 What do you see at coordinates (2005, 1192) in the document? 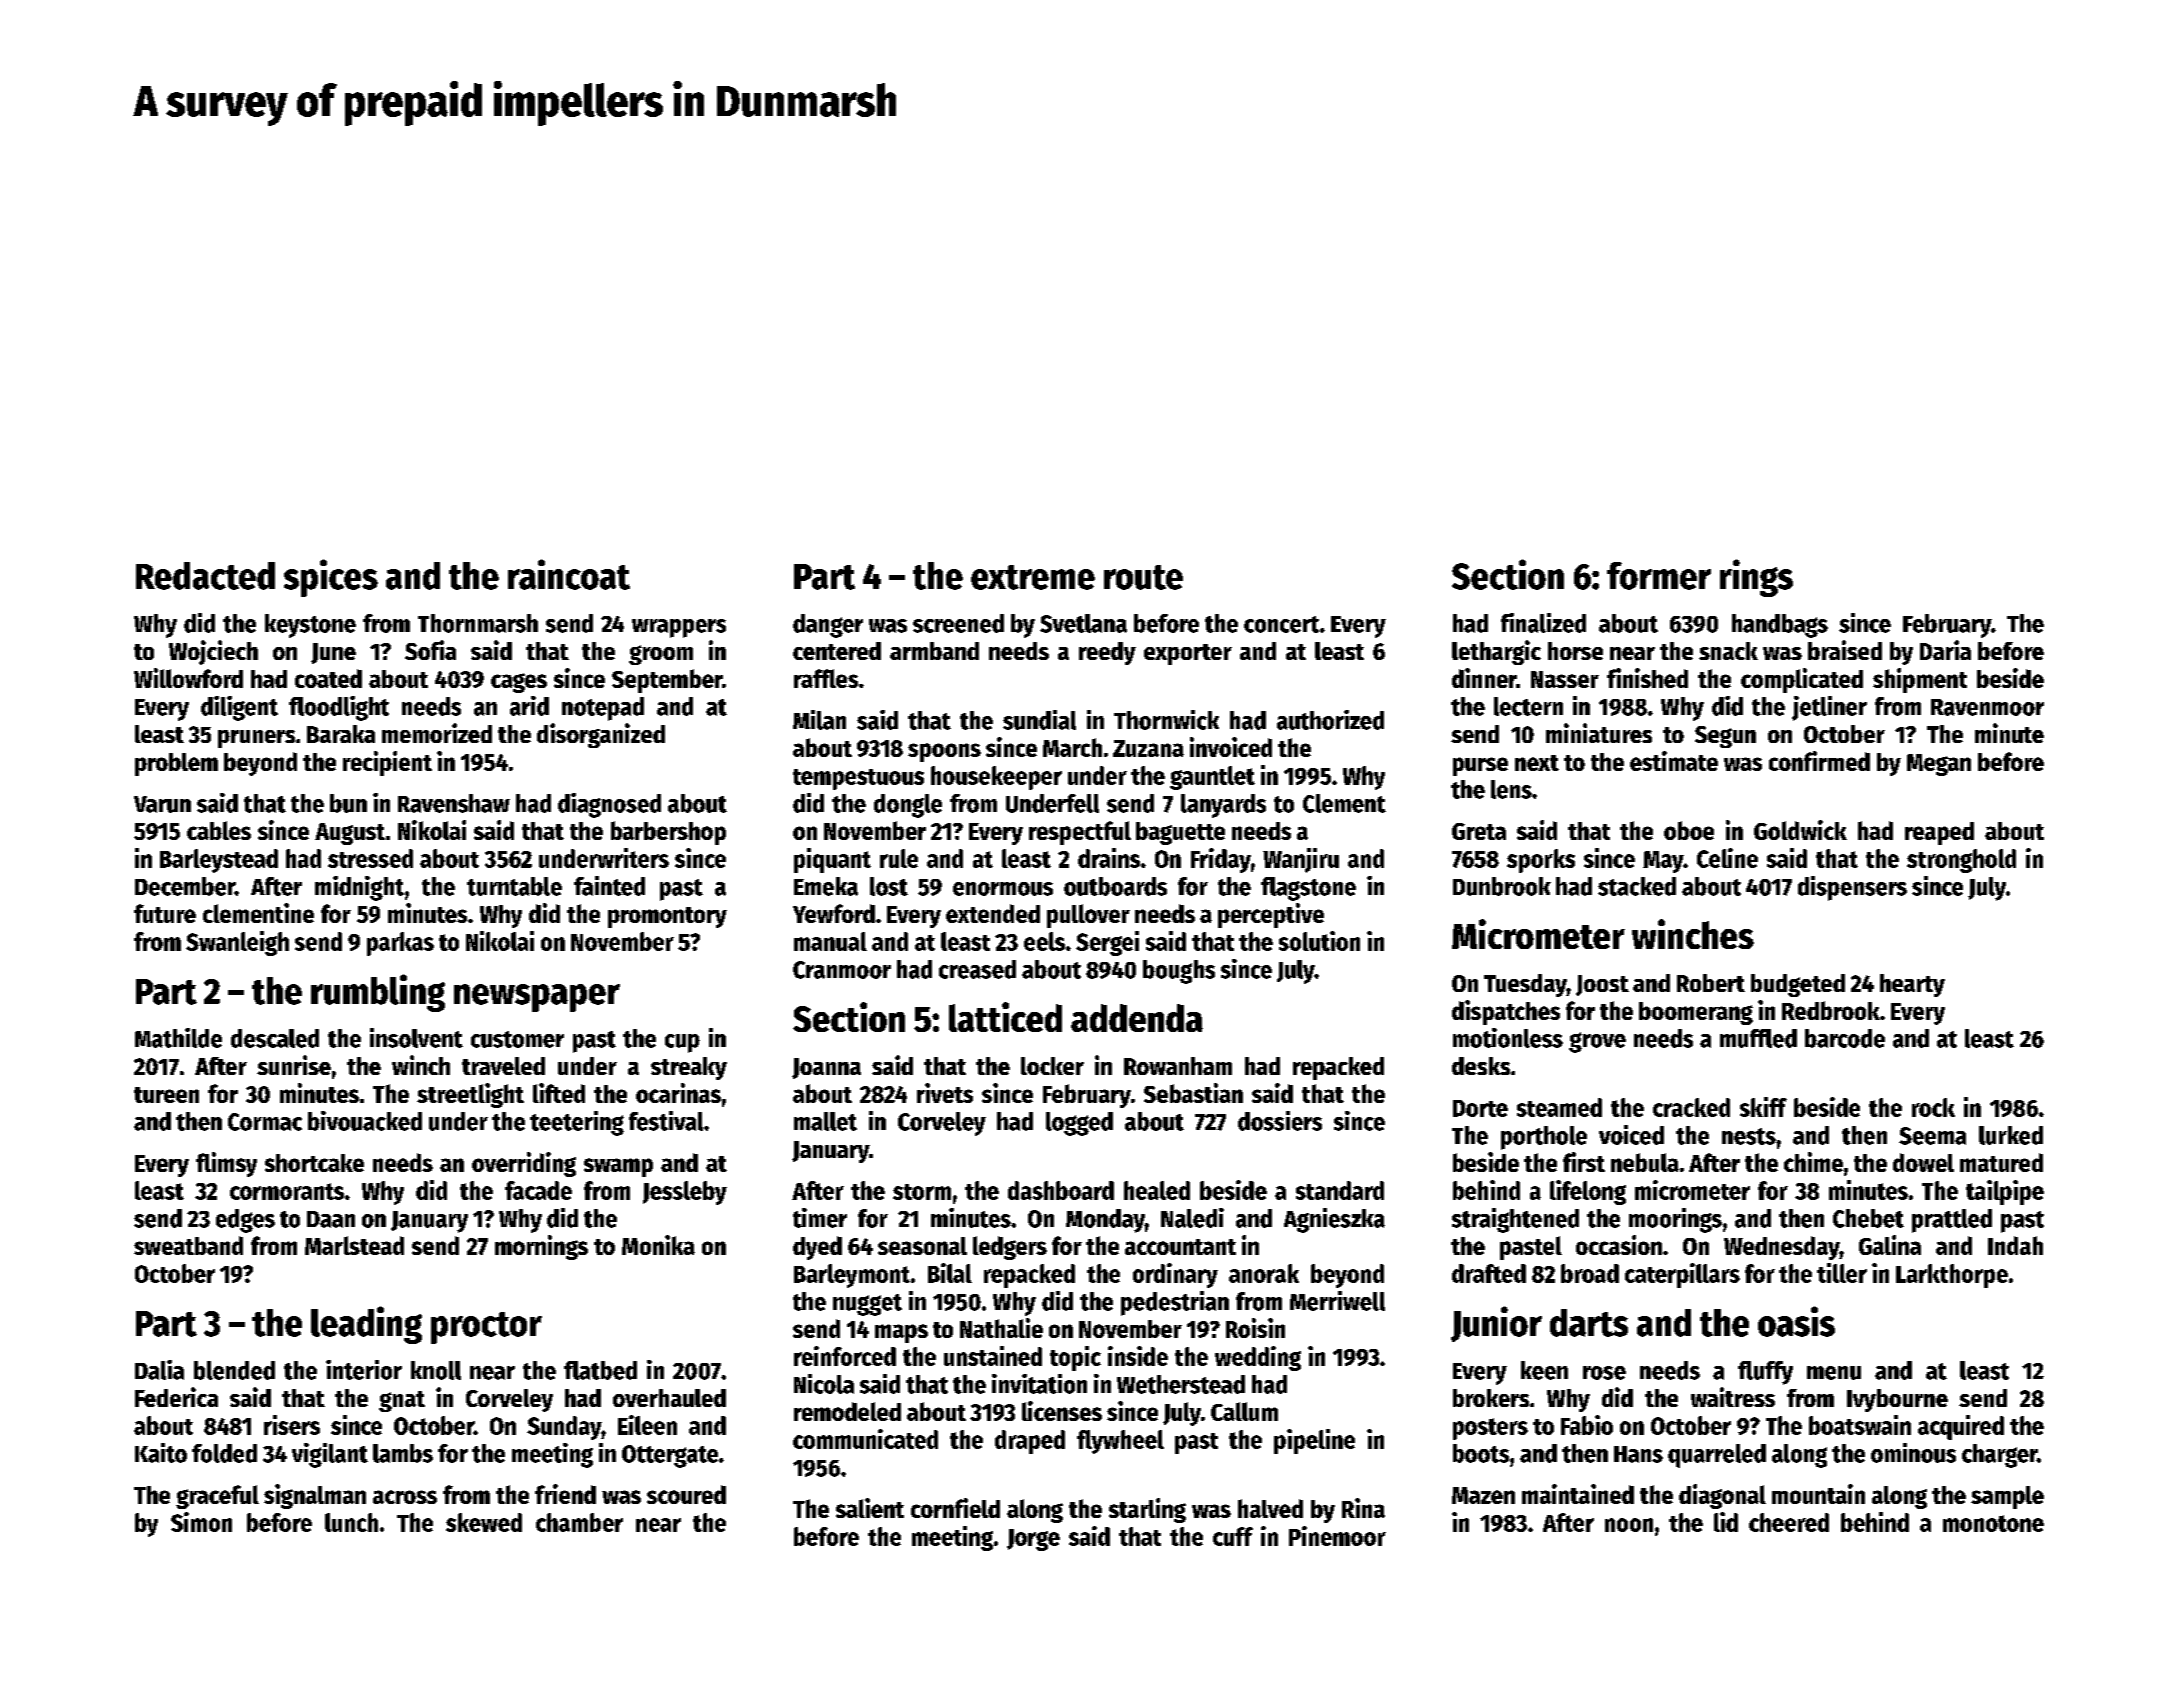
I see `tailpipe` at bounding box center [2005, 1192].
